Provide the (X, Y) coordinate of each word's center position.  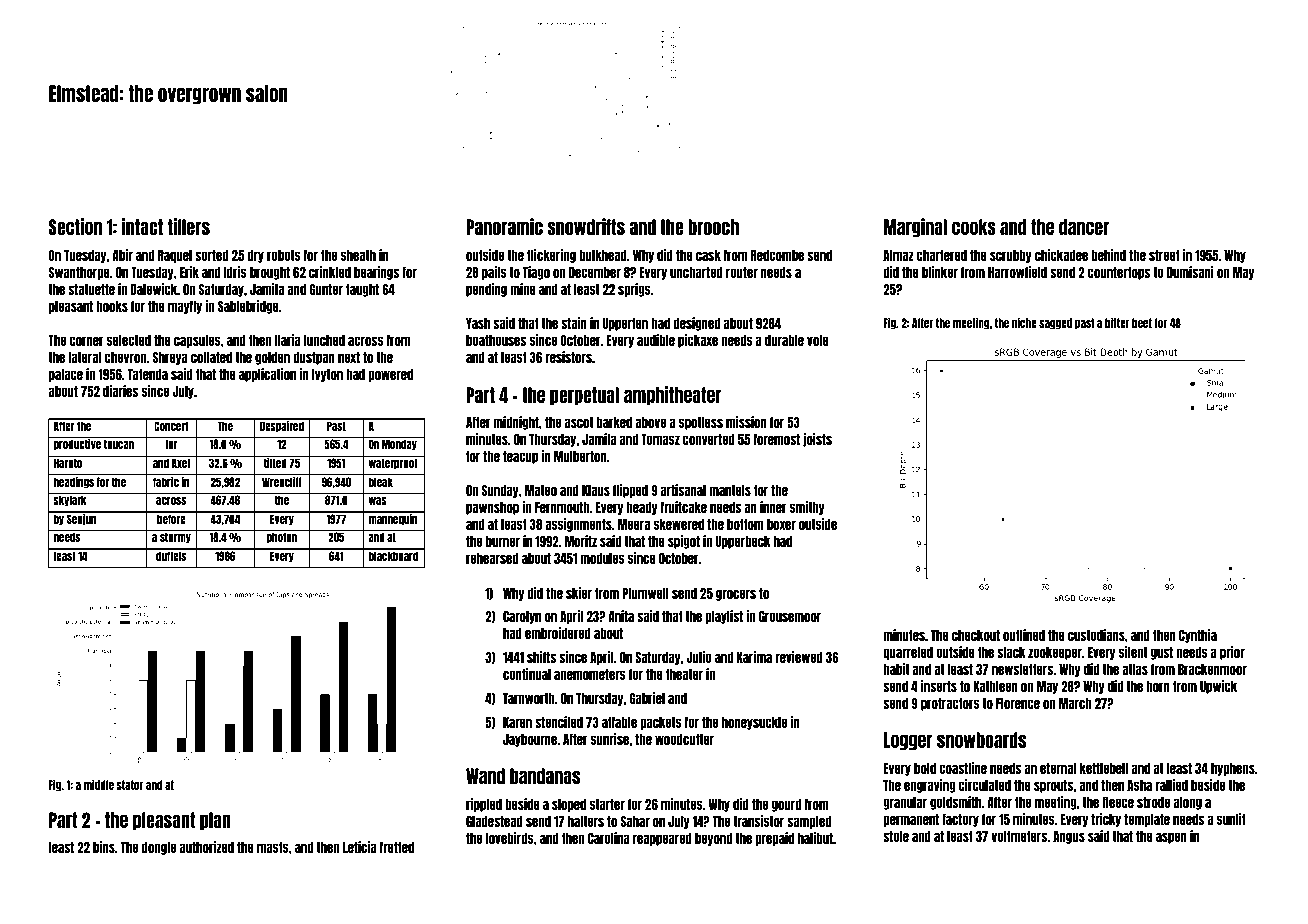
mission (746, 422)
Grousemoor (790, 616)
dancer (1084, 227)
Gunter (326, 289)
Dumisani (1190, 272)
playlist (724, 617)
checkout (976, 635)
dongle (159, 848)
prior (1232, 653)
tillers (189, 226)
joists (817, 440)
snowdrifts (586, 226)
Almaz (898, 255)
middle (99, 784)
